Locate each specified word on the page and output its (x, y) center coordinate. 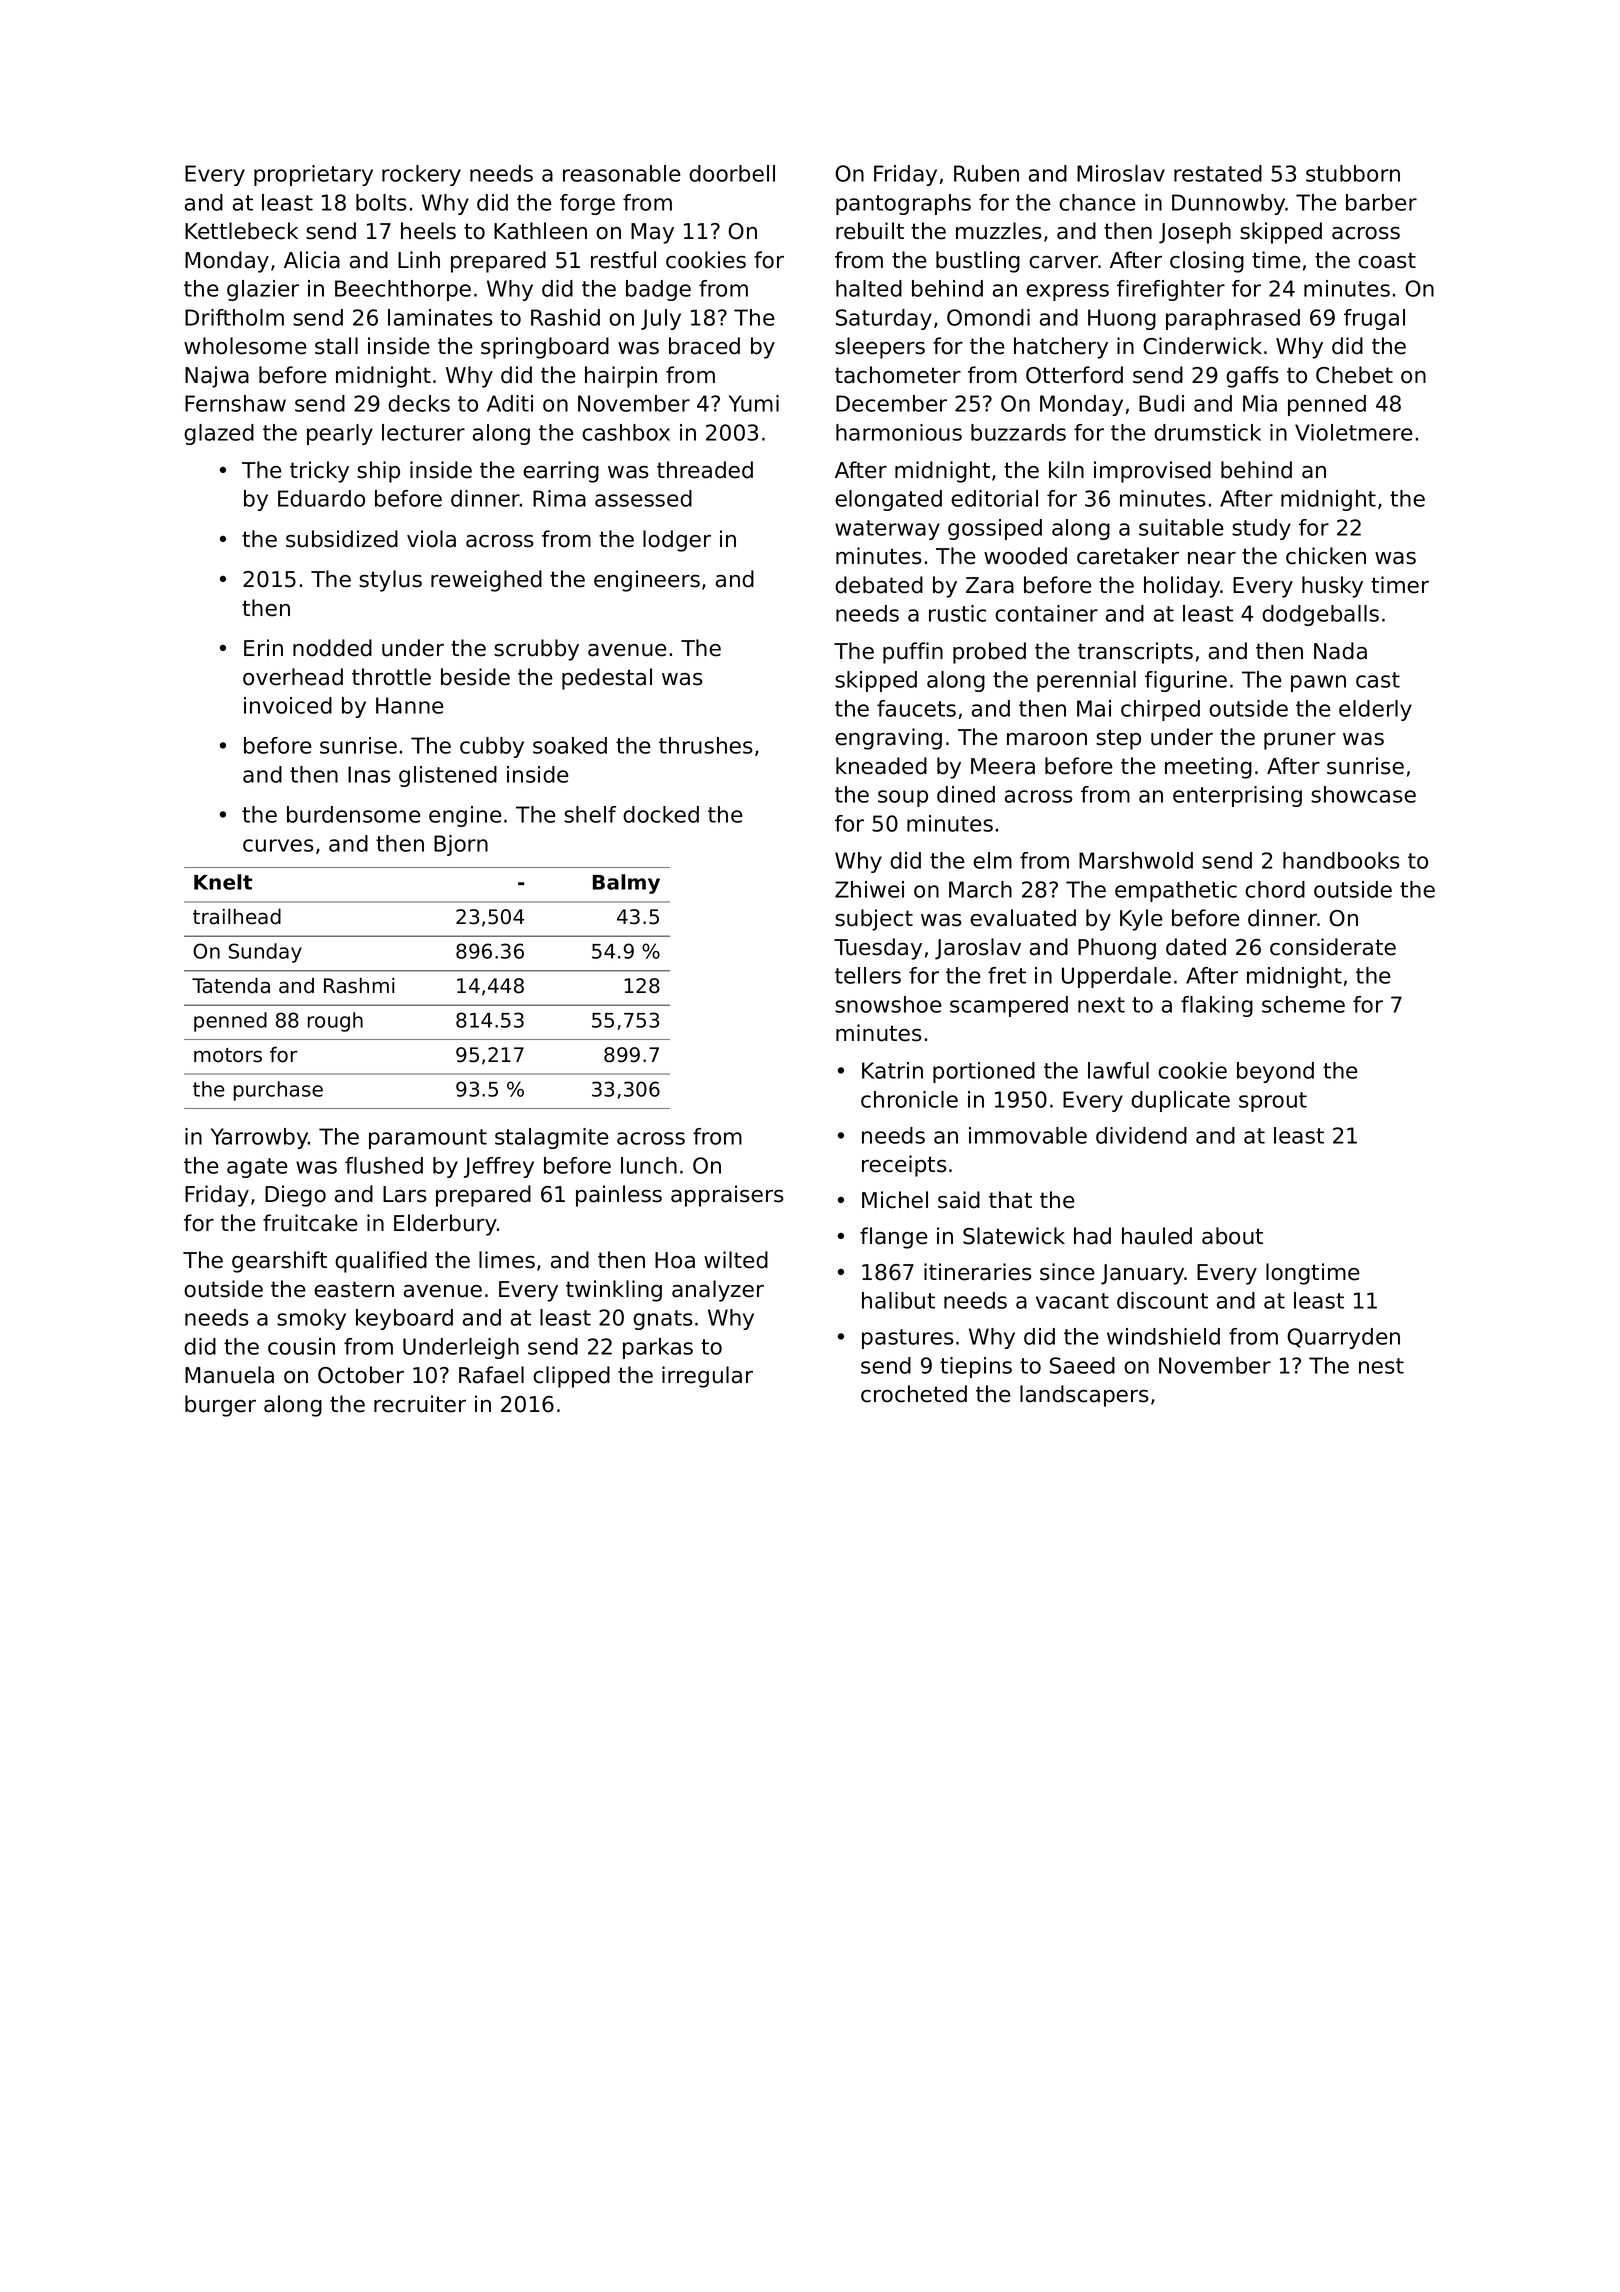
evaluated (1023, 918)
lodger (677, 541)
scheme (1303, 1004)
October (361, 1375)
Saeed (1082, 1365)
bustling (978, 262)
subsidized (342, 539)
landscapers (1084, 1396)
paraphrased (1233, 319)
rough (335, 1022)
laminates (440, 317)
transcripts (1135, 653)
